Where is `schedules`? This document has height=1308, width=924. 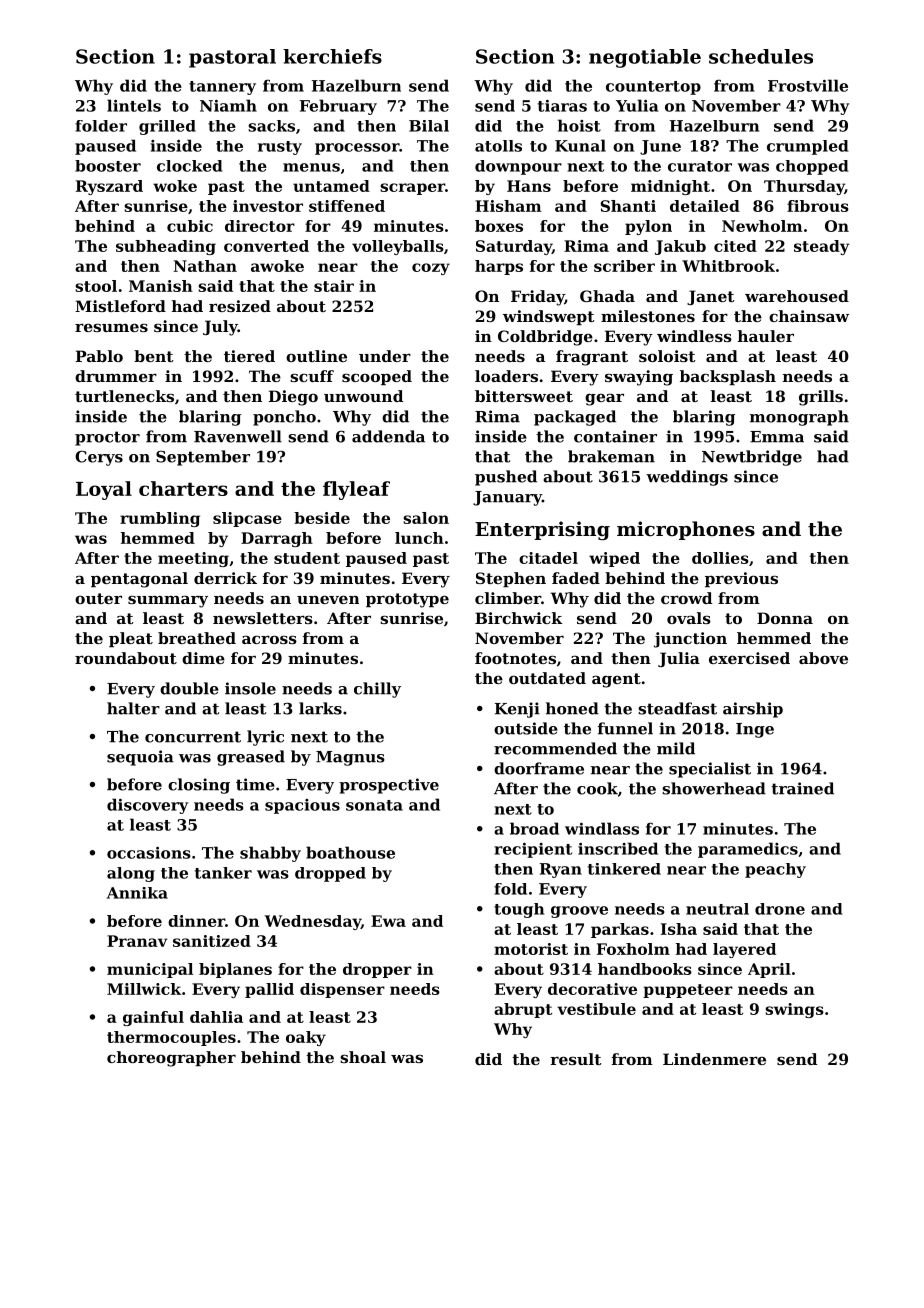
schedules is located at coordinates (761, 56).
